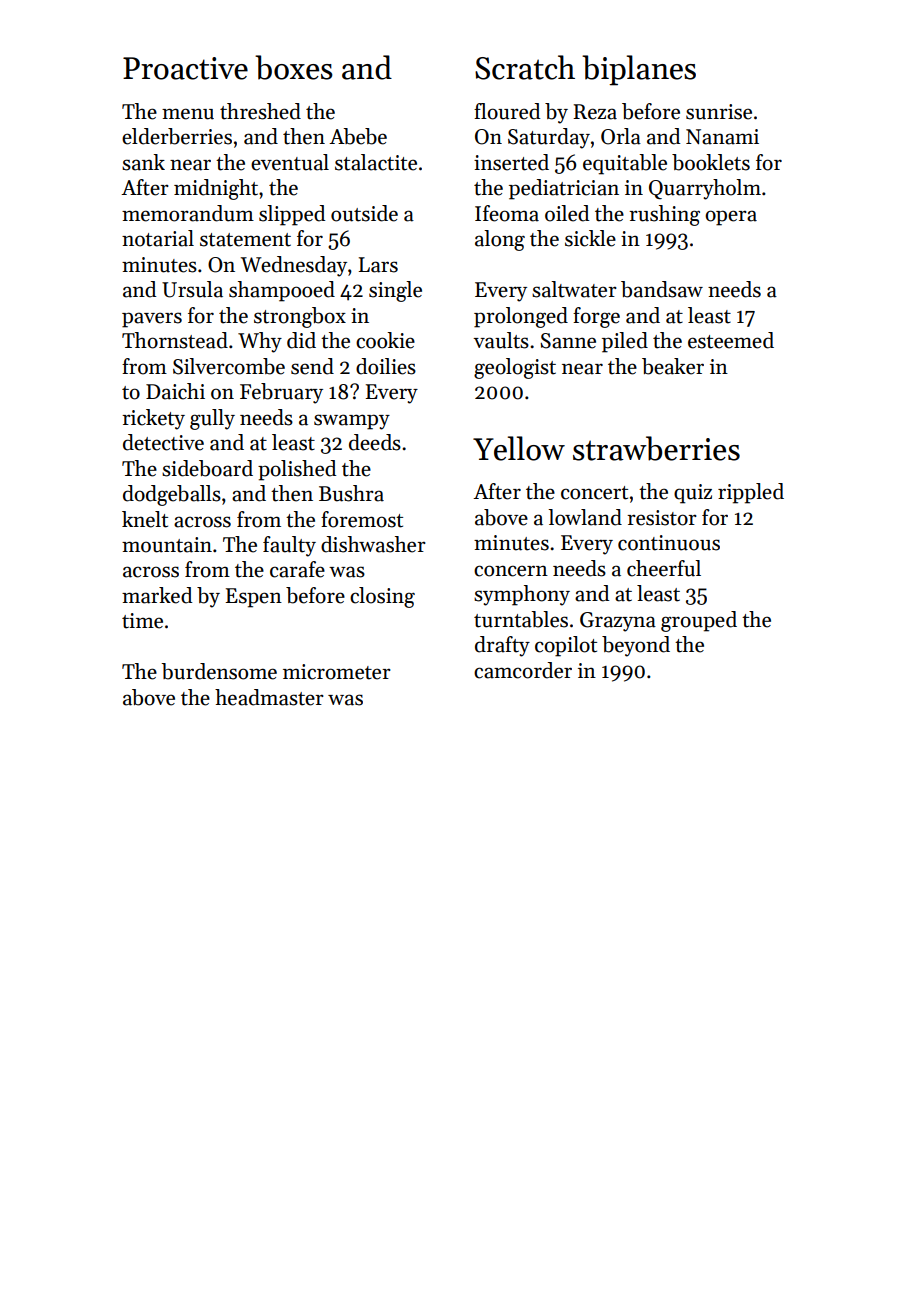 The height and width of the screenshot is (1316, 908). Describe the element at coordinates (519, 448) in the screenshot. I see `Yellow` at that location.
